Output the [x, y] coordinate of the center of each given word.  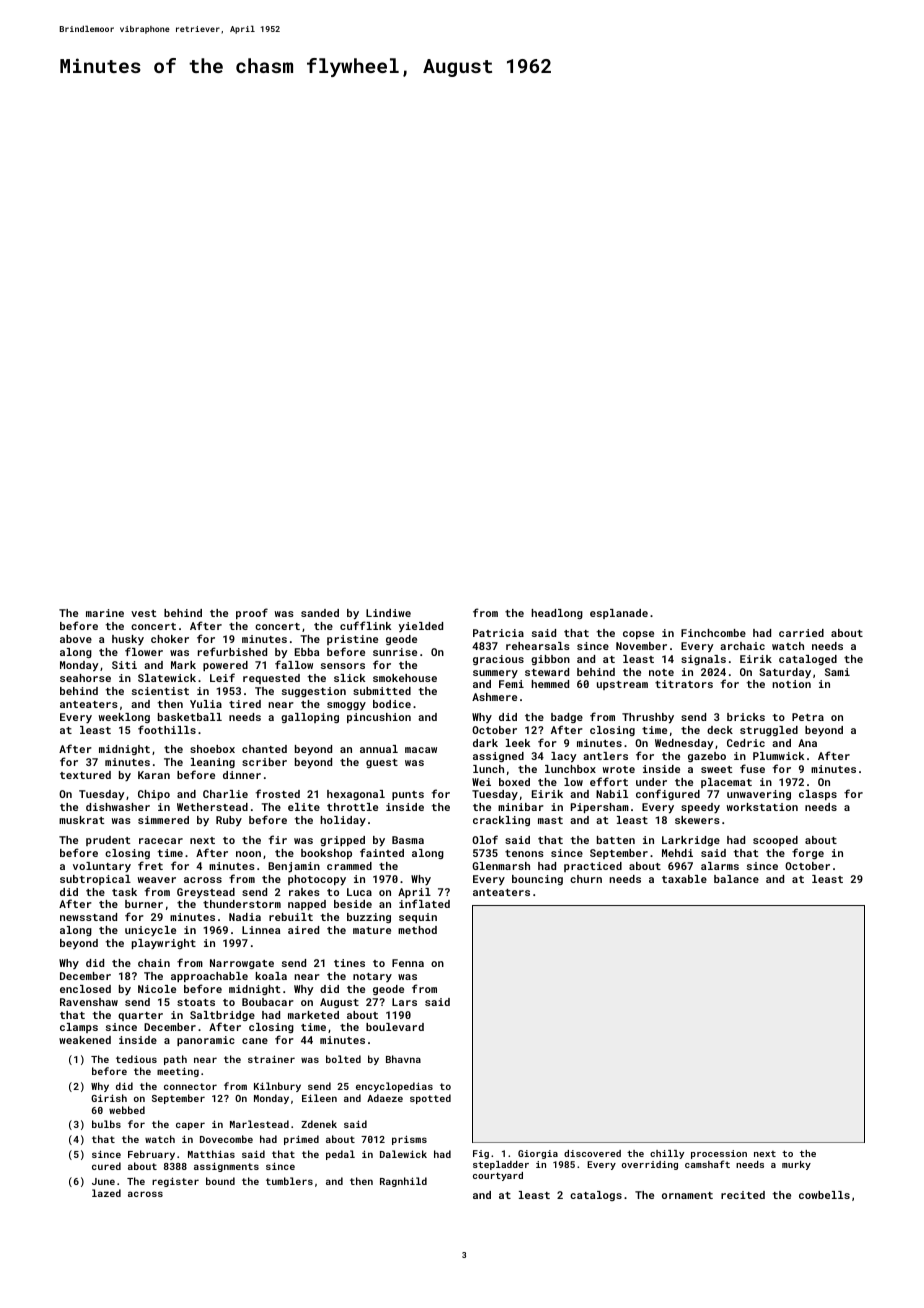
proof [252, 613]
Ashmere [494, 697]
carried [801, 633]
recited [743, 1195]
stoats [196, 1002]
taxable [684, 879]
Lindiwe [388, 613]
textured [85, 775]
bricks [746, 717]
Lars [404, 1002]
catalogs [596, 1196]
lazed [106, 1193]
